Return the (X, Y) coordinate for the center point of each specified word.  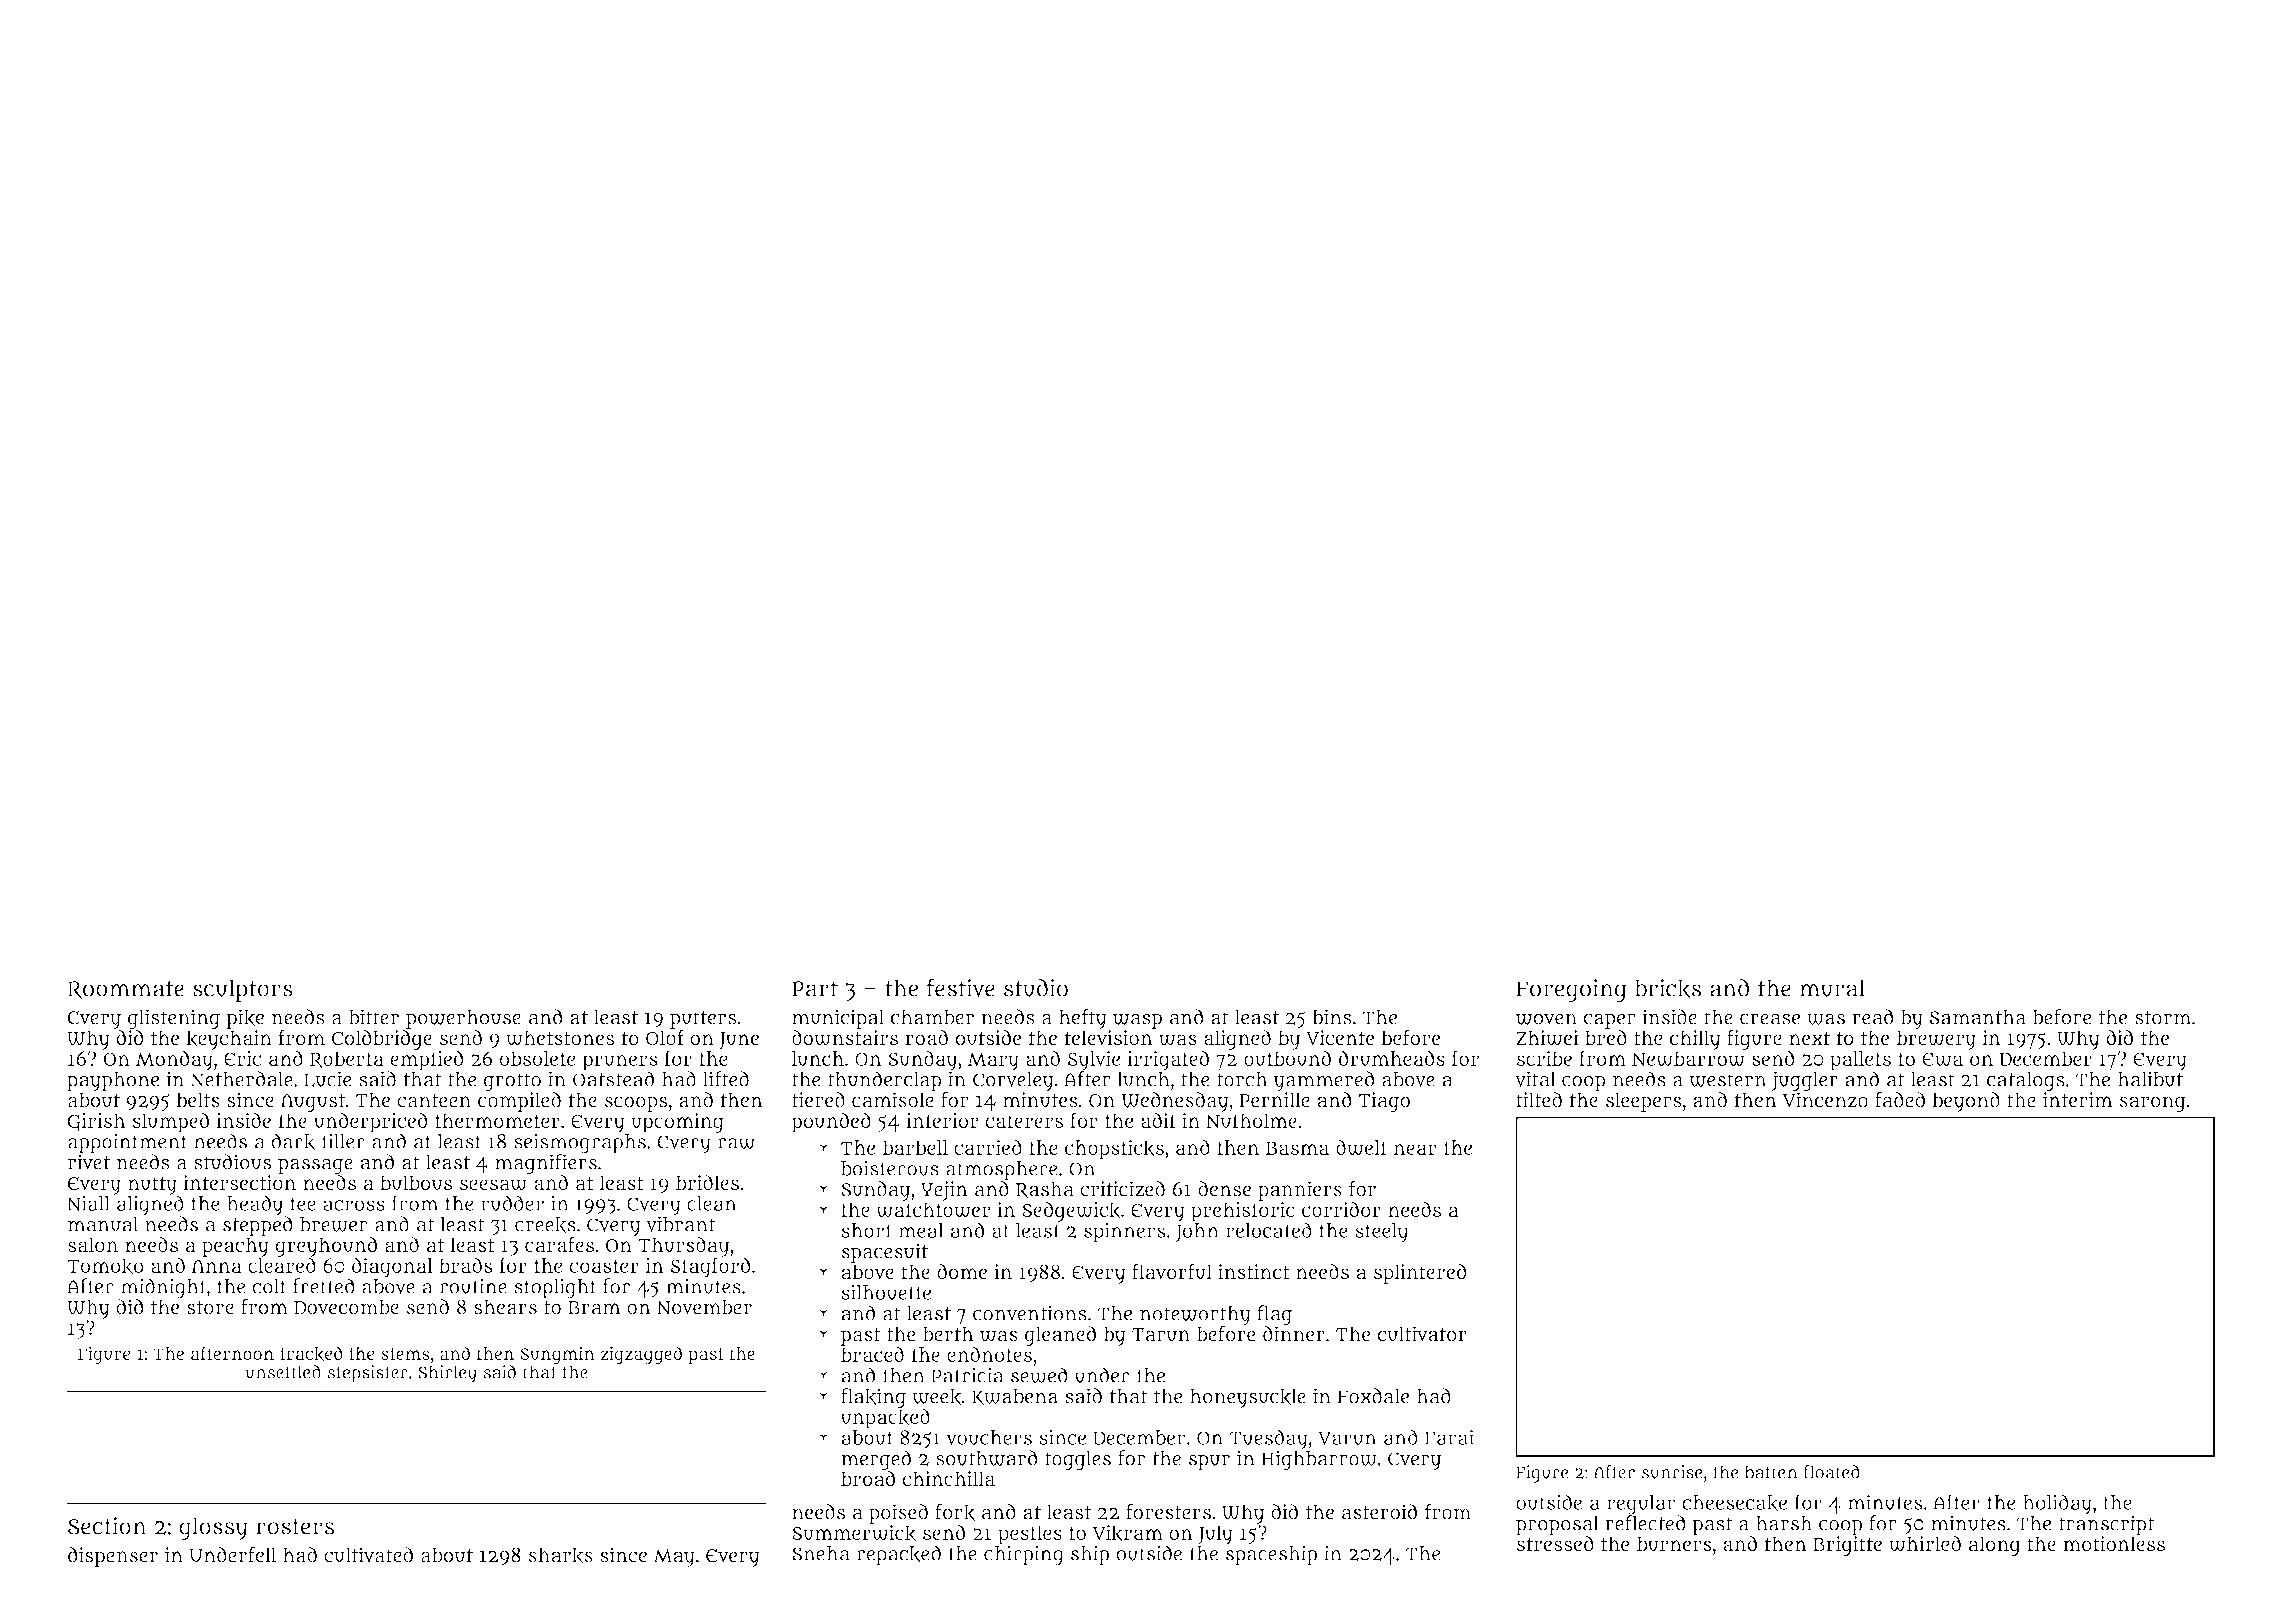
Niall (88, 1203)
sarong (2153, 1104)
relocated (1269, 1230)
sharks (561, 1555)
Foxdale (1373, 1396)
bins (1332, 1017)
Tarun (1161, 1335)
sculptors (243, 990)
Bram (594, 1308)
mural (1832, 988)
